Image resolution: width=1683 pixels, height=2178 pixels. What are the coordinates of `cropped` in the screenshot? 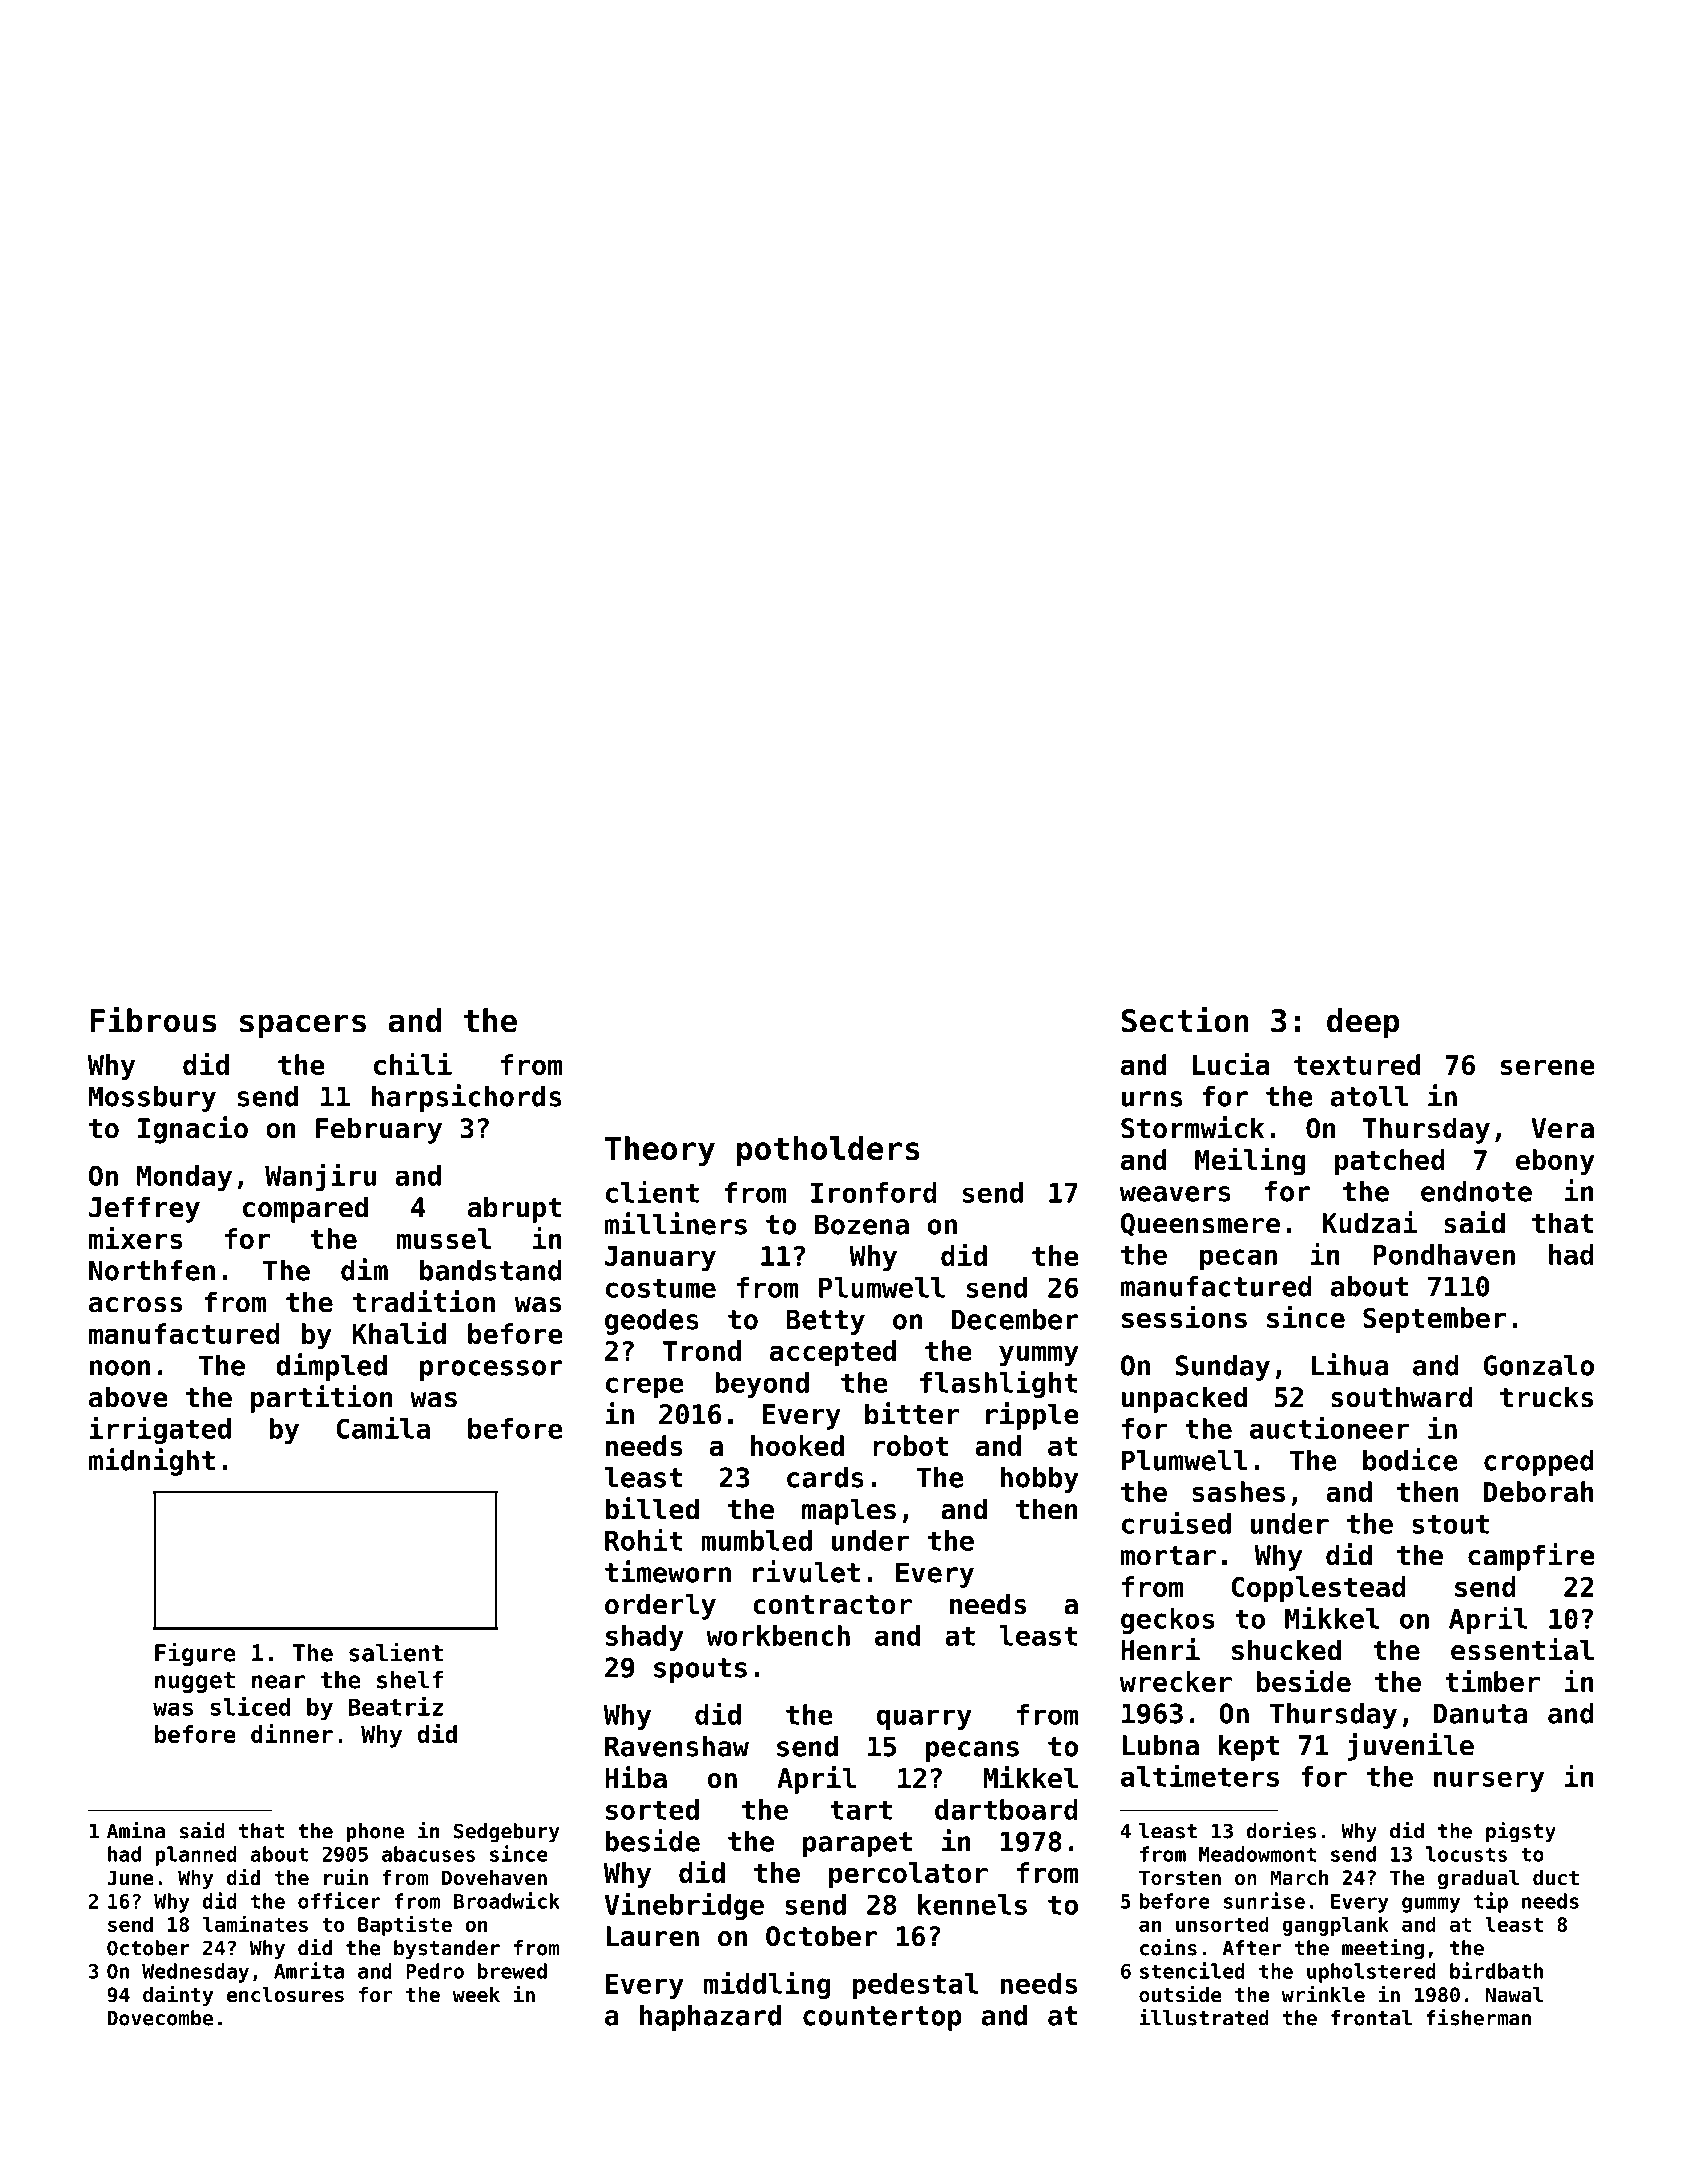 It's located at (1539, 1463).
